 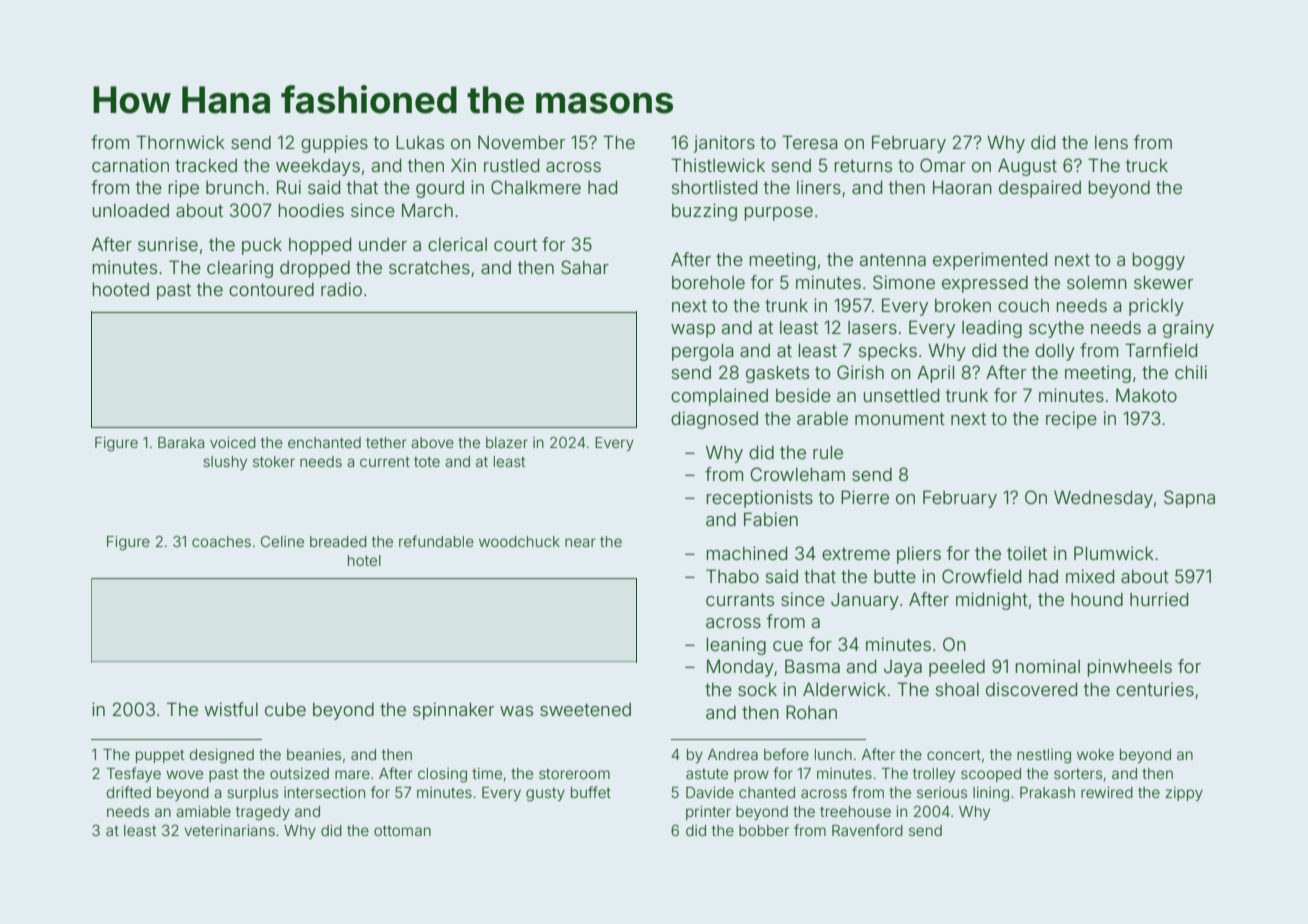 I want to click on radio, so click(x=341, y=289).
